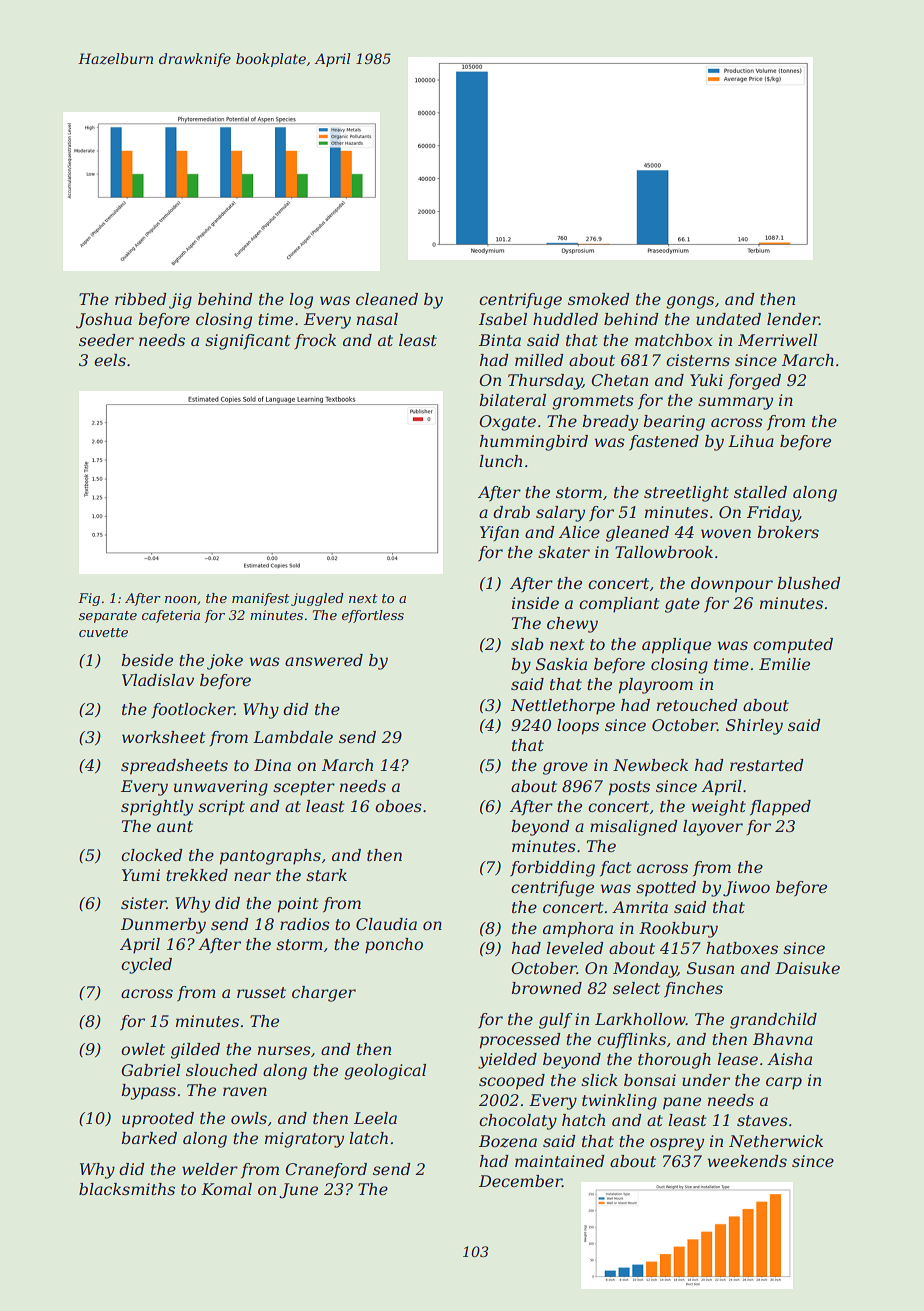 The height and width of the image is (1311, 924). I want to click on hummingbird, so click(534, 443).
